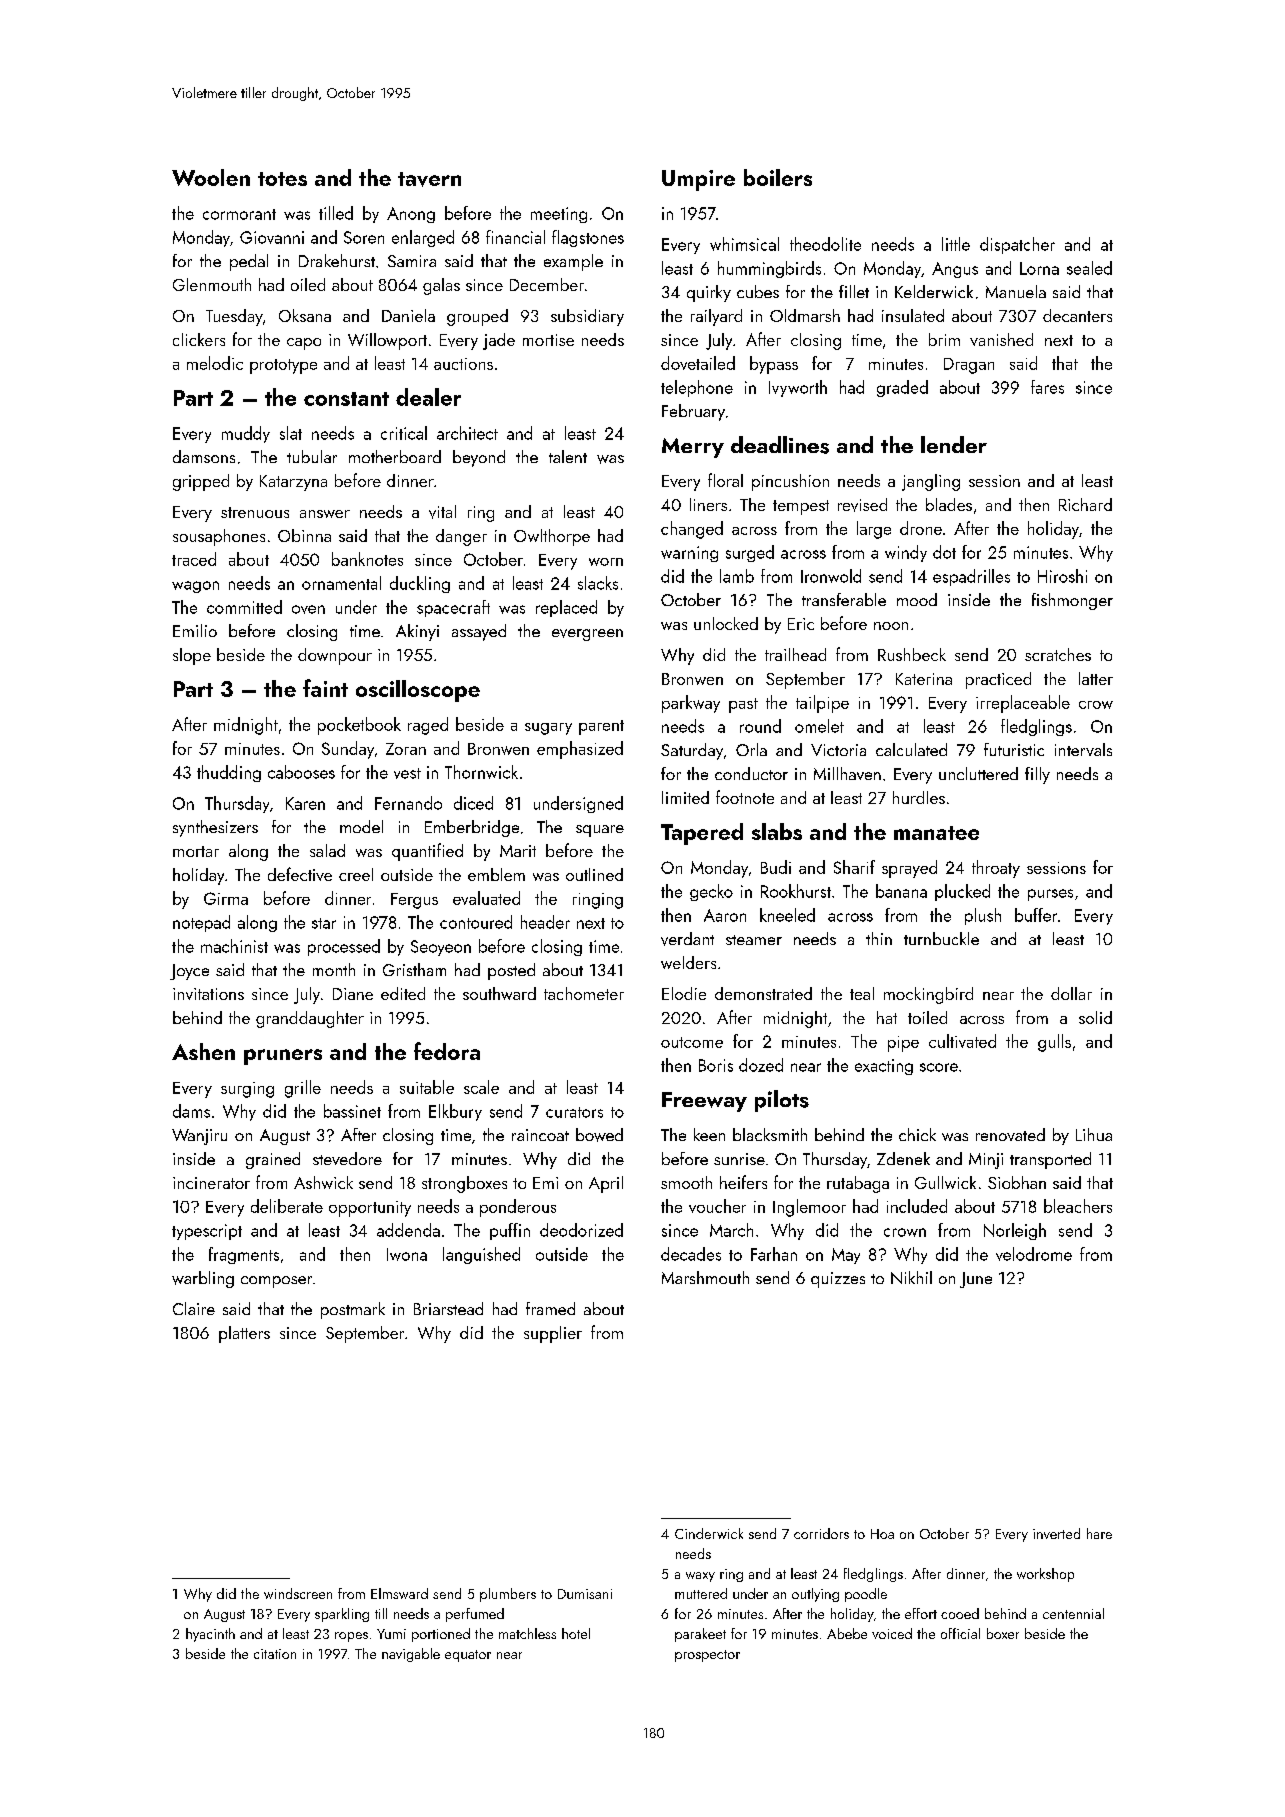  Describe the element at coordinates (906, 553) in the screenshot. I see `windy` at that location.
